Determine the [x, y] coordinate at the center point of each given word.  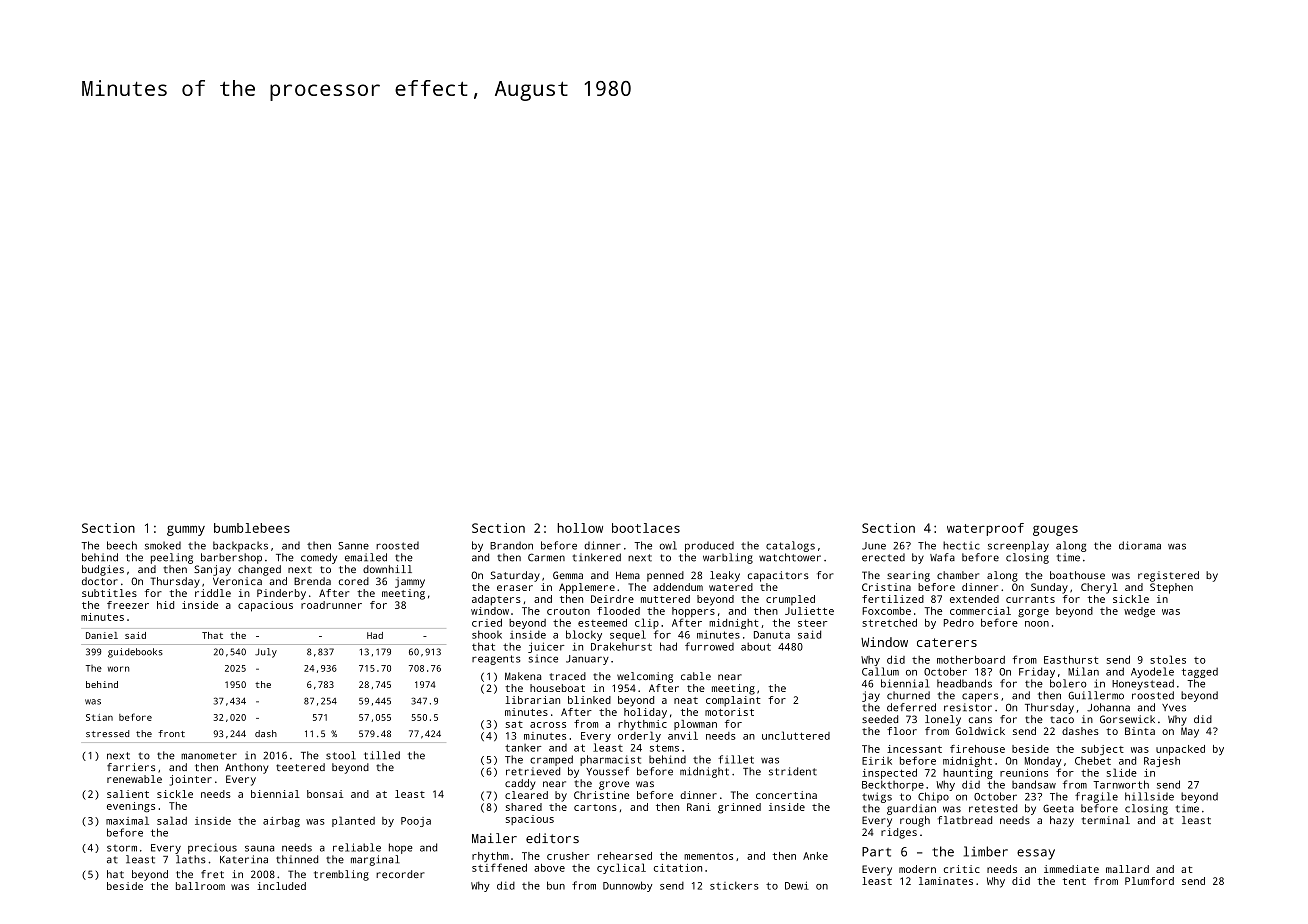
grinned [739, 808]
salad [172, 820]
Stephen [1171, 588]
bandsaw [1034, 784]
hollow [580, 528]
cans [980, 720]
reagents [496, 660]
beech [122, 545]
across [548, 725]
